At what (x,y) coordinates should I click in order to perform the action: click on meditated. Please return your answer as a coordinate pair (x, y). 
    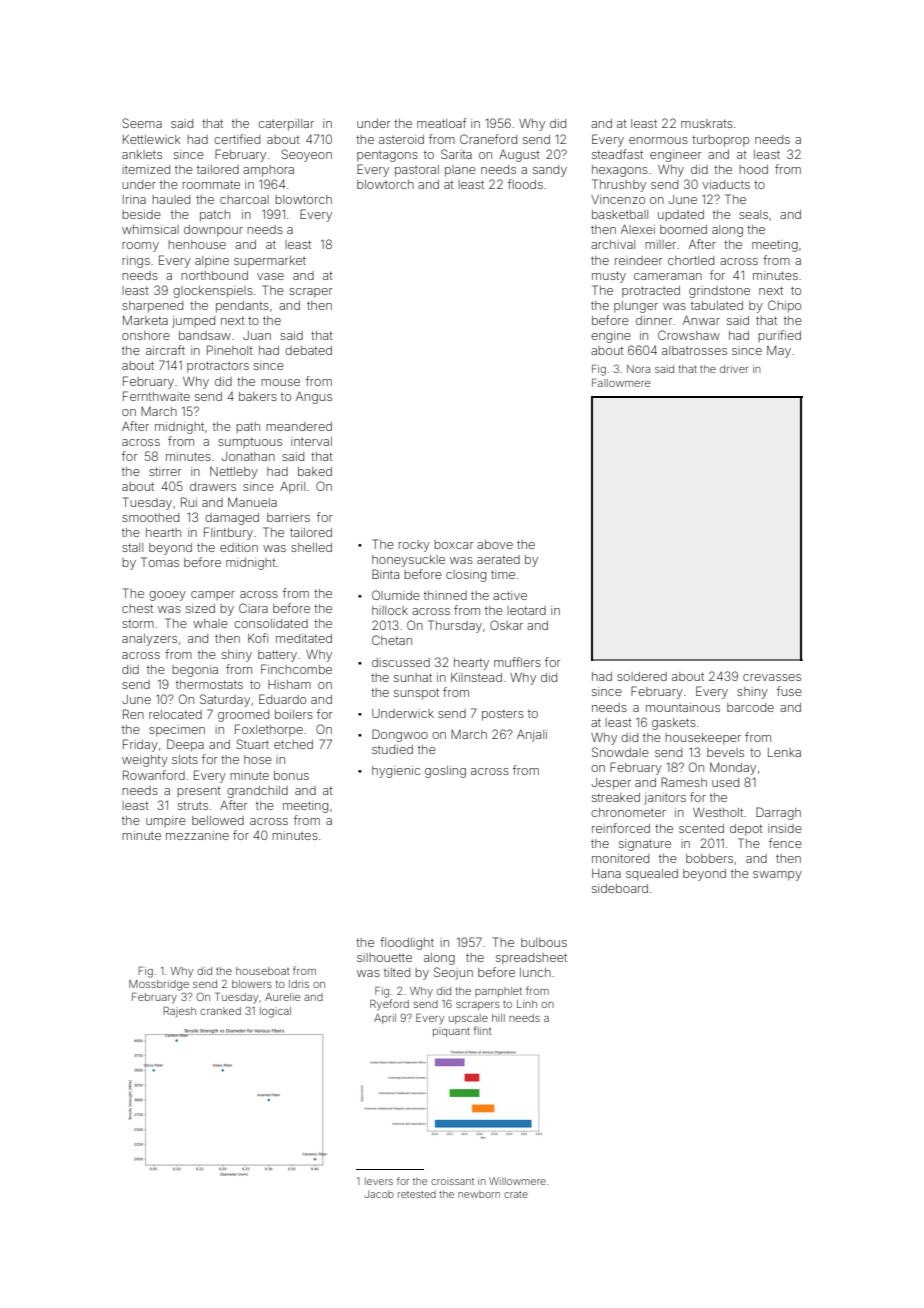
    Looking at the image, I should click on (304, 638).
